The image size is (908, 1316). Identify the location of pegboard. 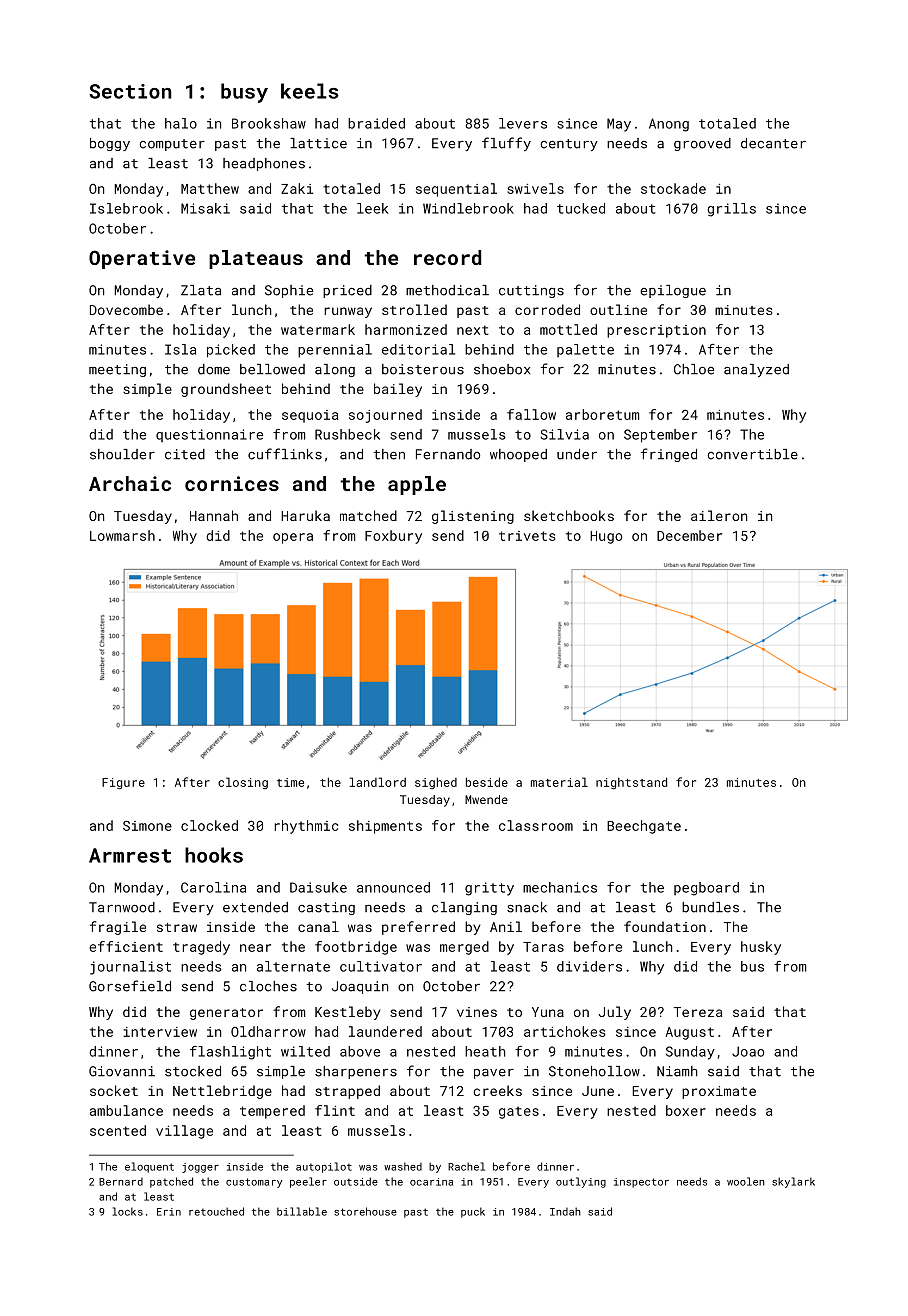
(706, 889).
